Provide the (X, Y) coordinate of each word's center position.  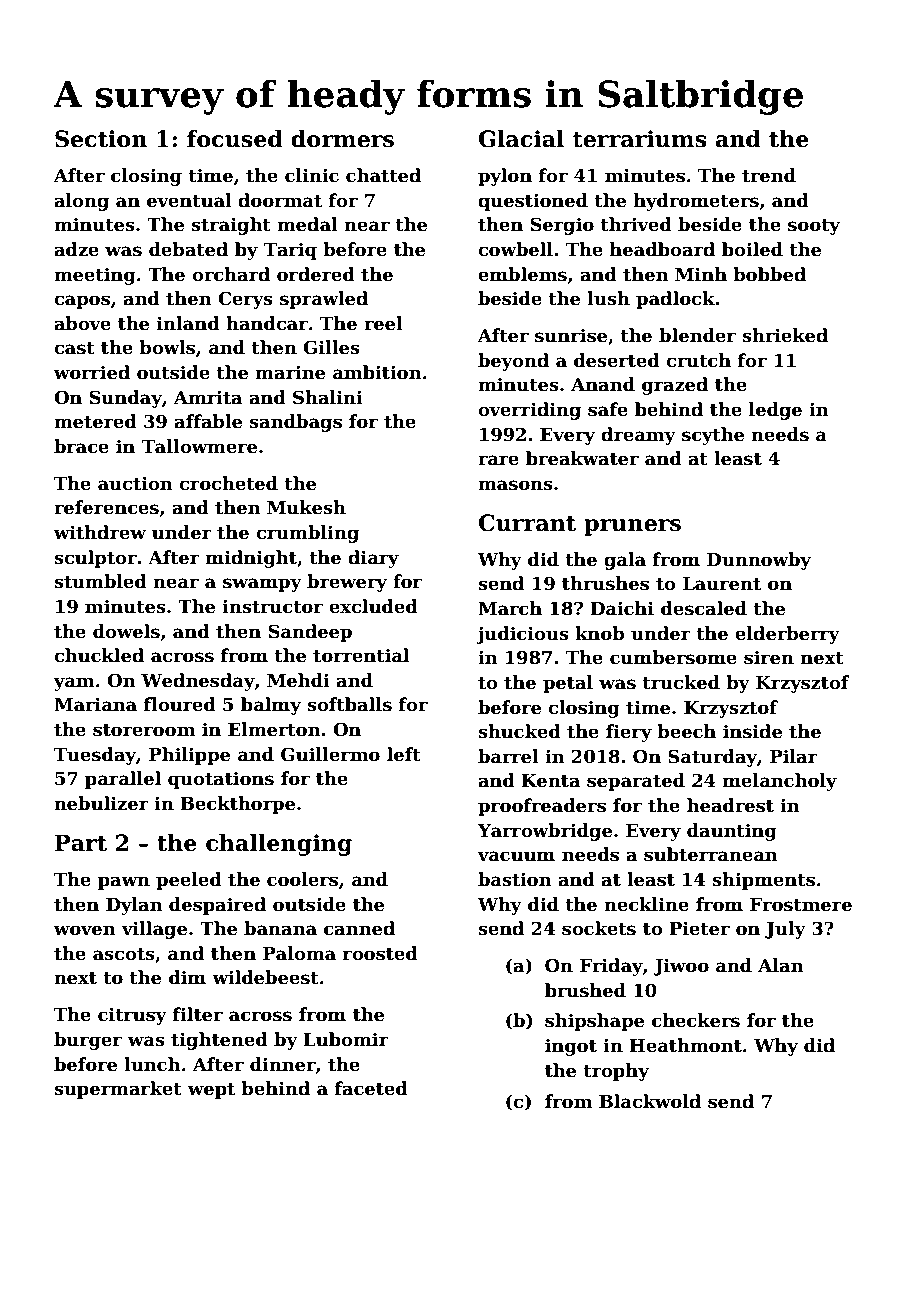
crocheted (228, 483)
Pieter (699, 928)
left (404, 754)
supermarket (118, 1090)
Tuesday (95, 756)
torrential (361, 655)
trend (769, 175)
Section (101, 139)
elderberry (787, 635)
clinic (312, 175)
